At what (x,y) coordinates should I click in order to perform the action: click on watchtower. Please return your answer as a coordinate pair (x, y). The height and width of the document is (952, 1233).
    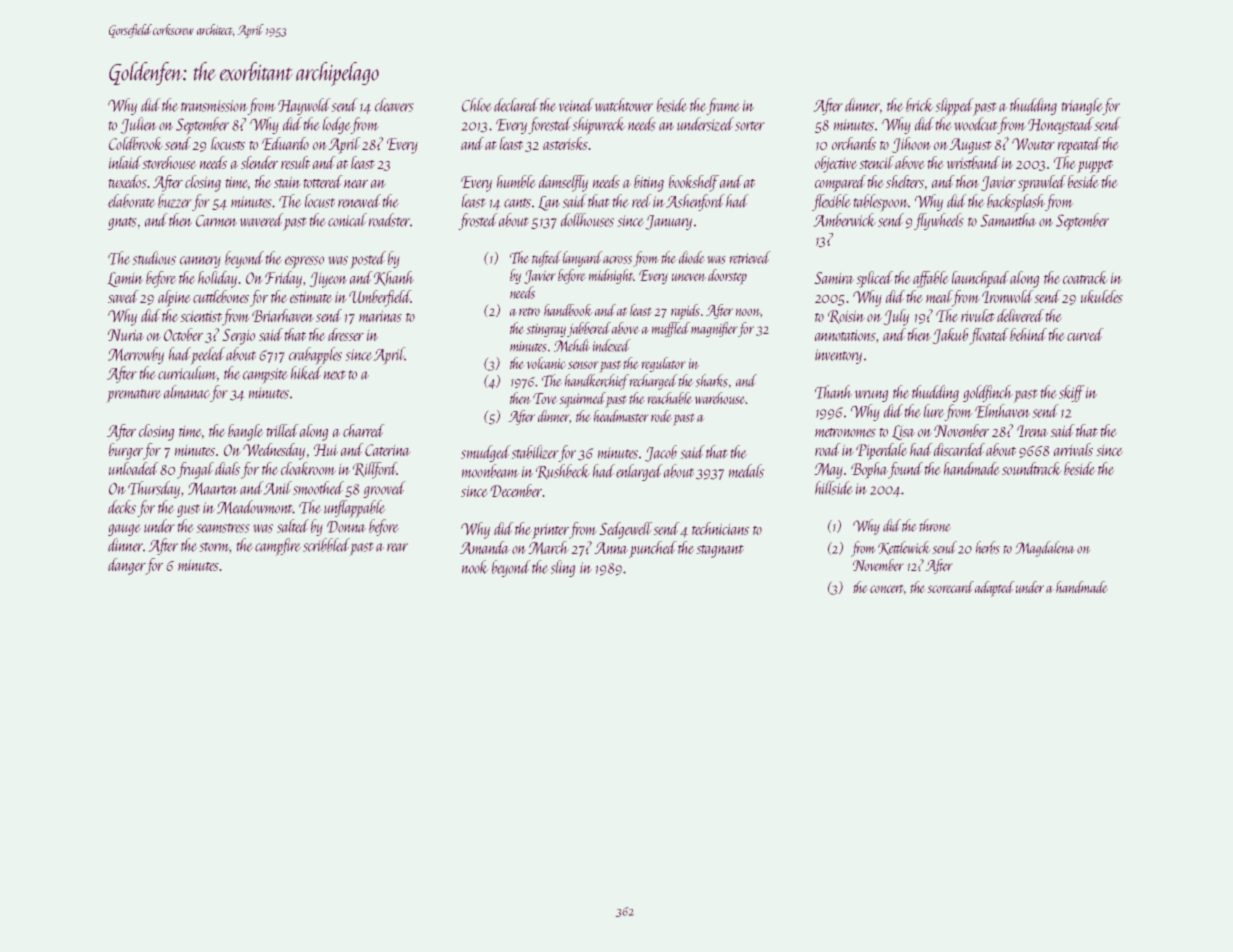
    Looking at the image, I should click on (624, 105).
